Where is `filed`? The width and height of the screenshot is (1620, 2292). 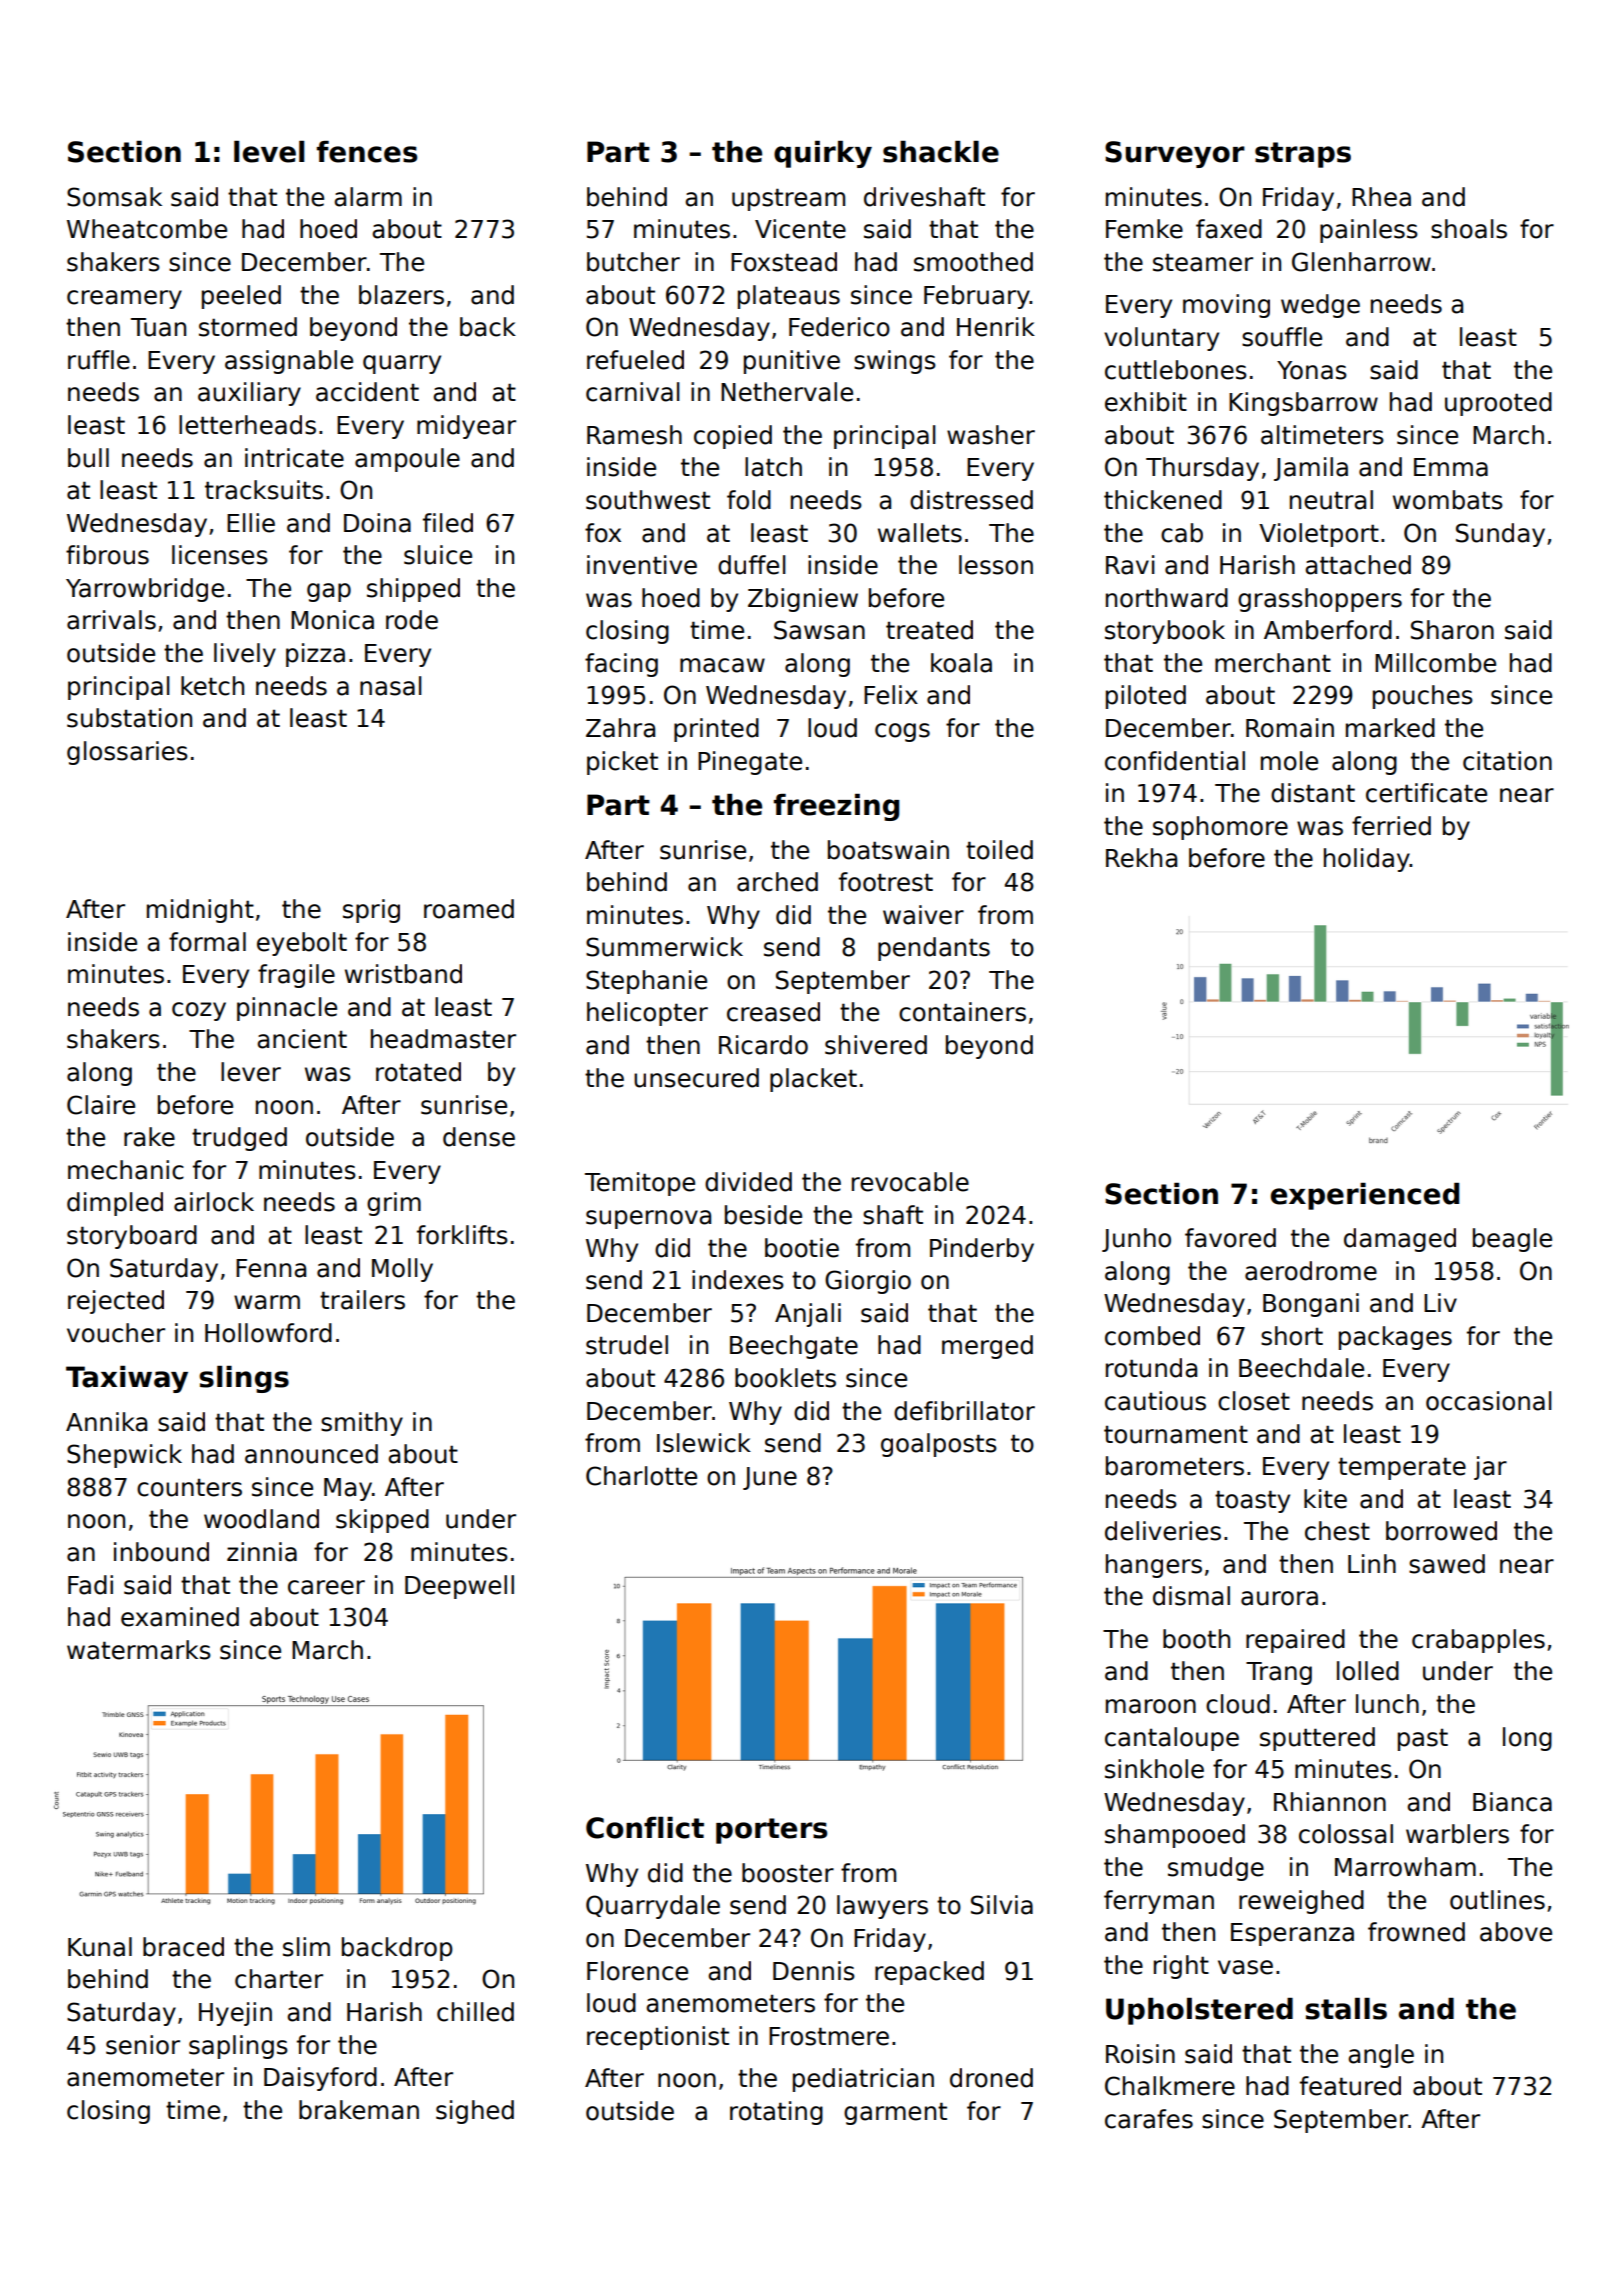 filed is located at coordinates (448, 523).
